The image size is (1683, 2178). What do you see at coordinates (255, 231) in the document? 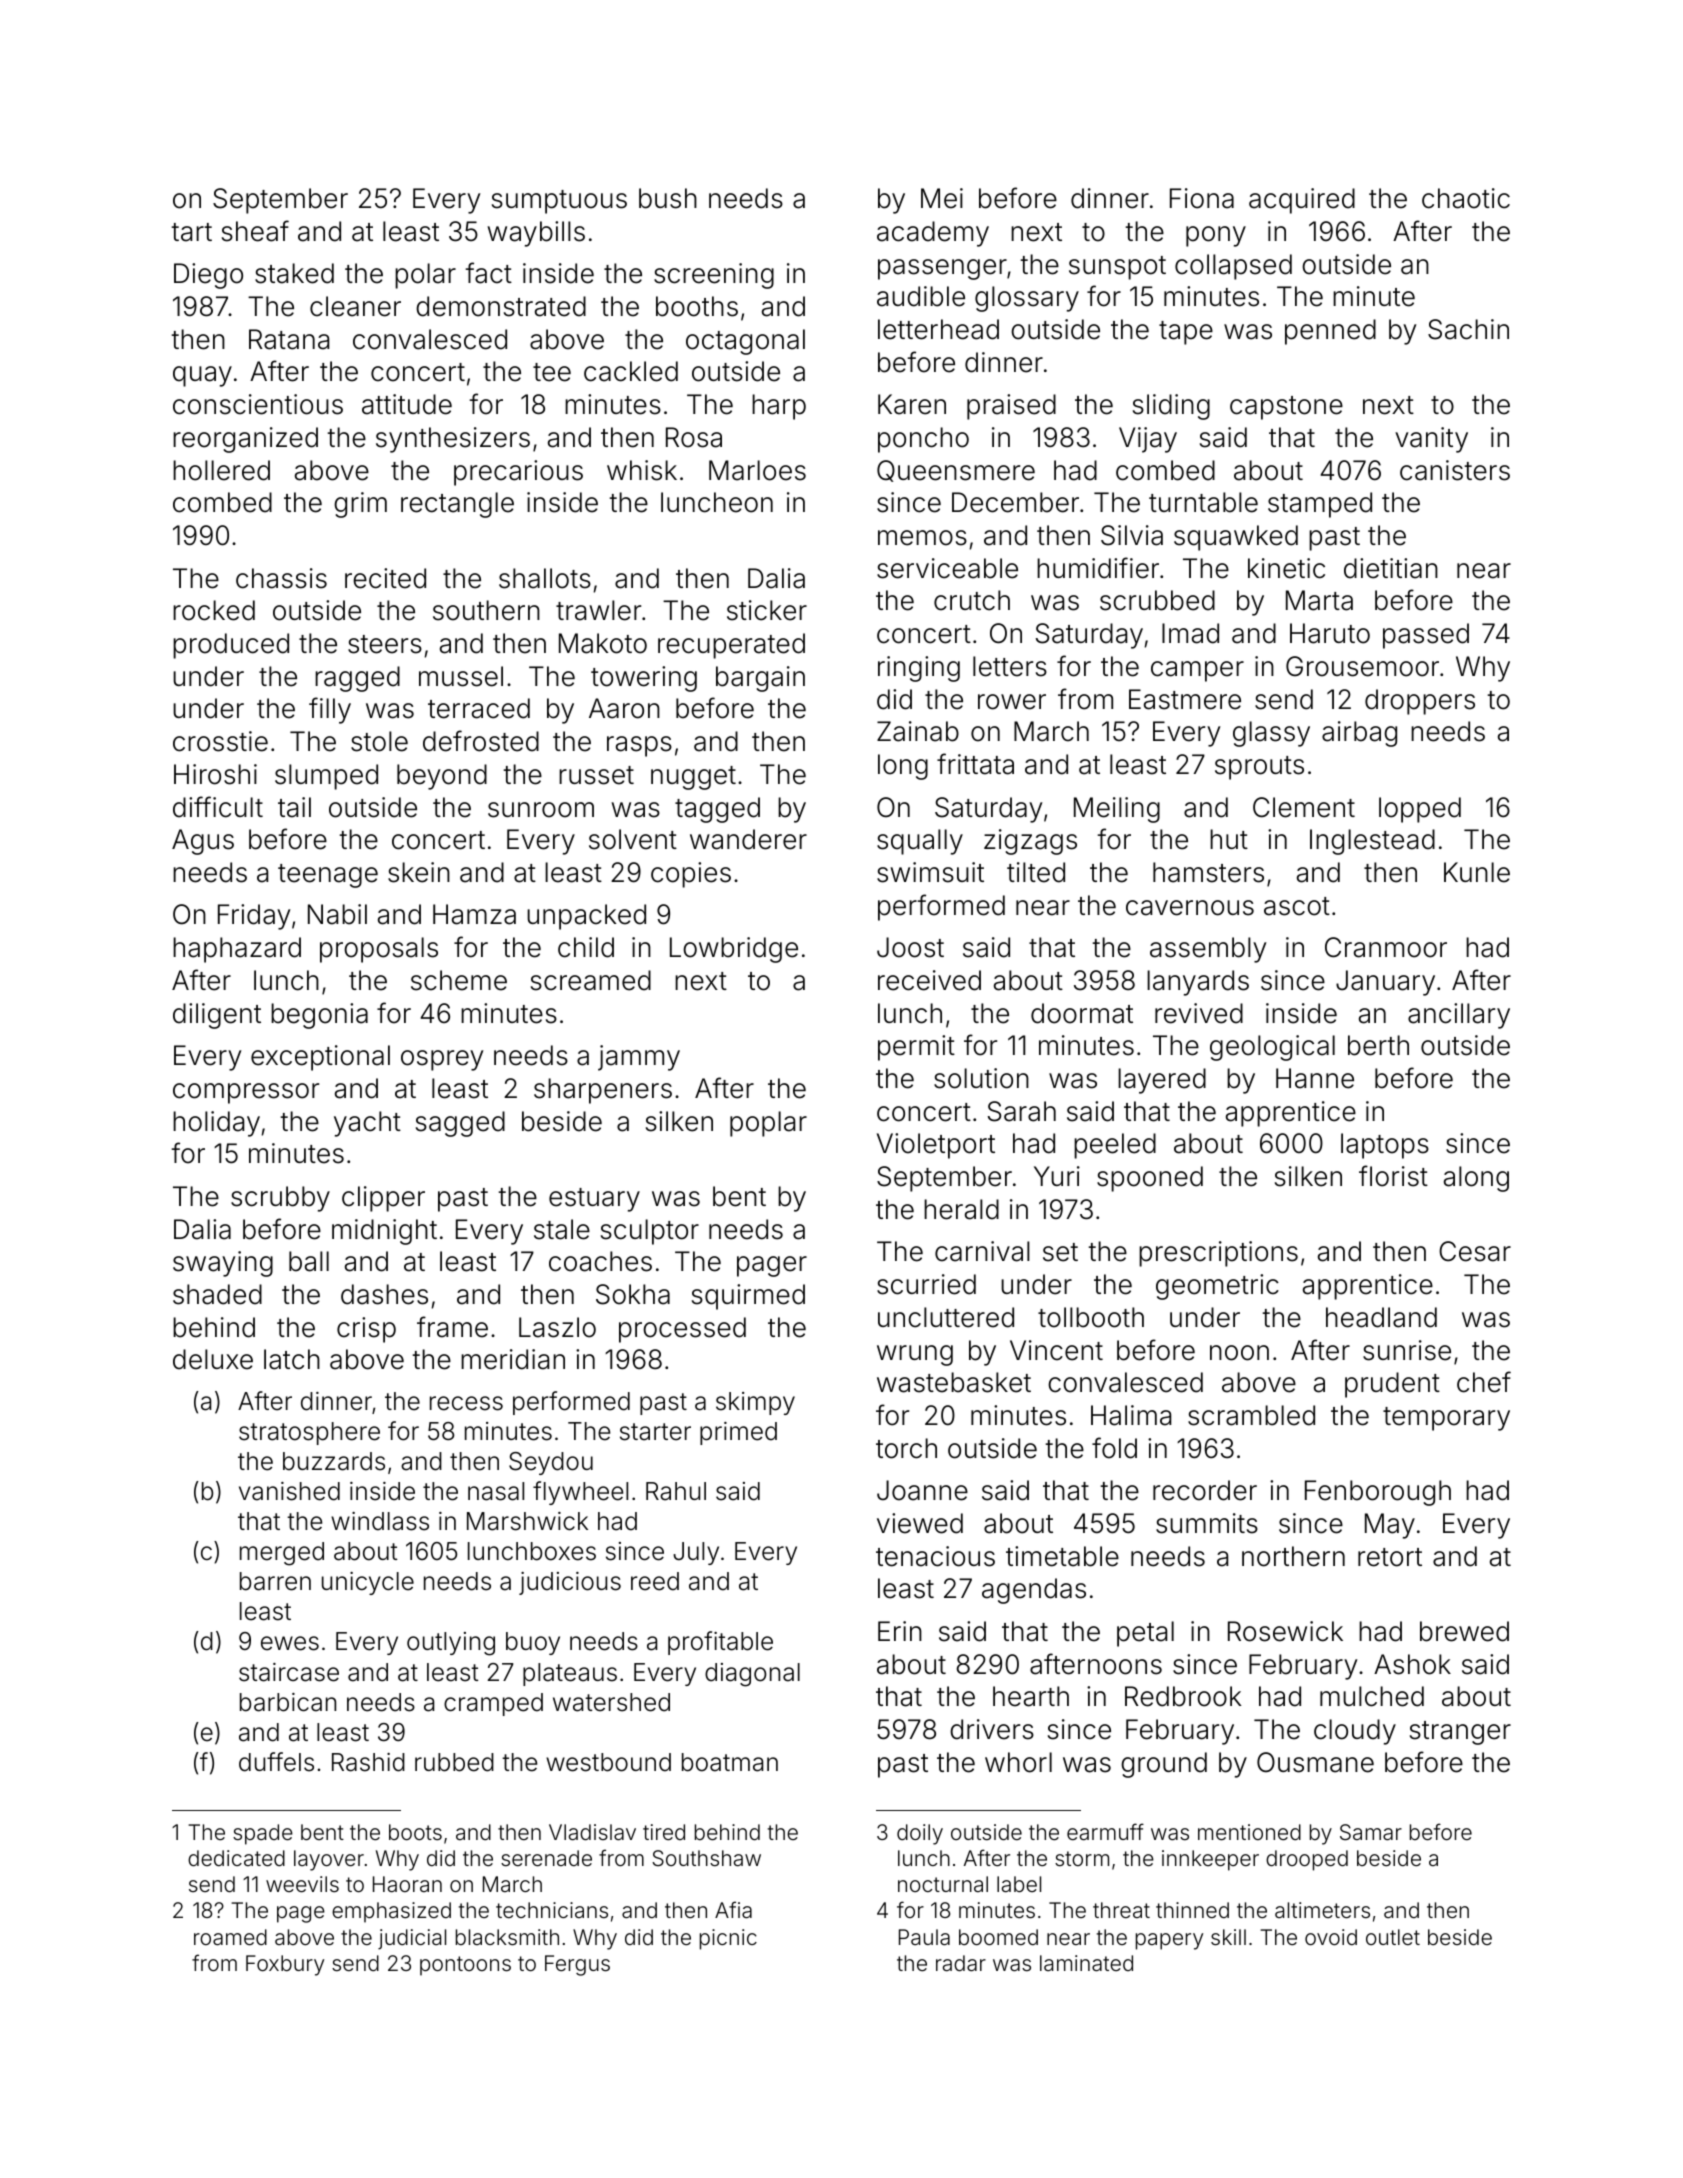
I see `sheaf` at bounding box center [255, 231].
